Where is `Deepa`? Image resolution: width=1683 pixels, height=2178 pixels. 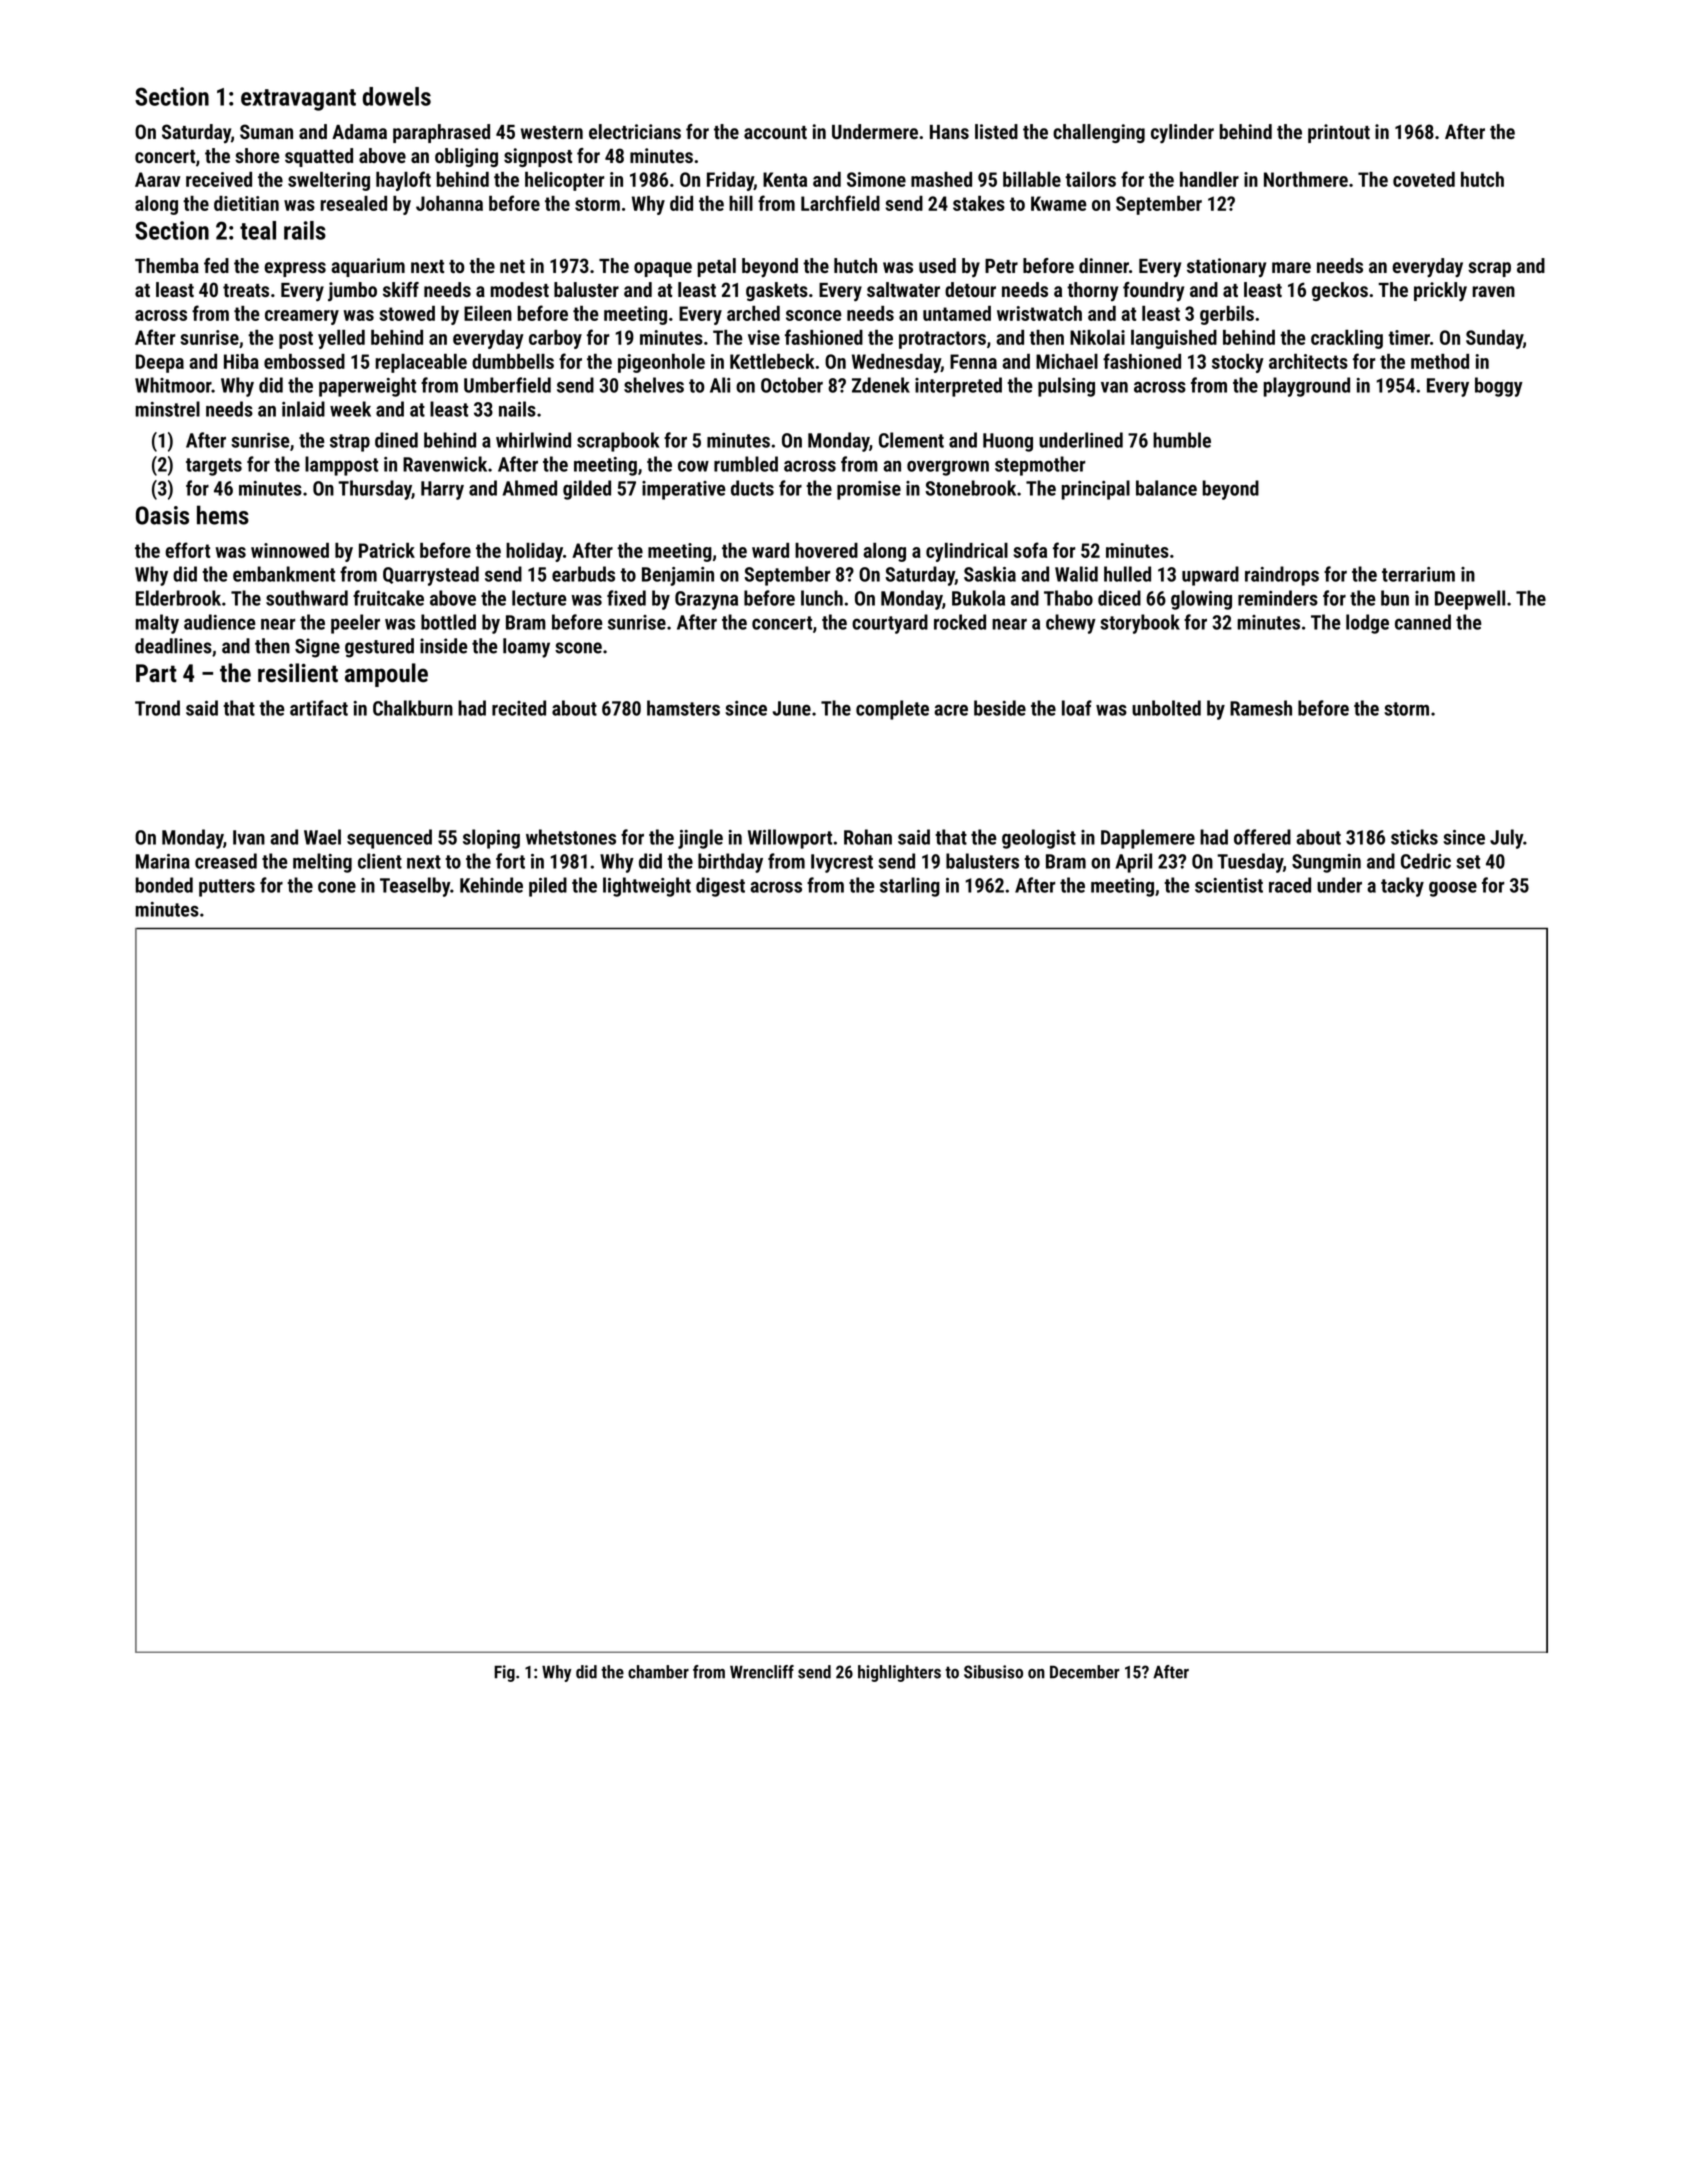 Deepa is located at coordinates (160, 363).
